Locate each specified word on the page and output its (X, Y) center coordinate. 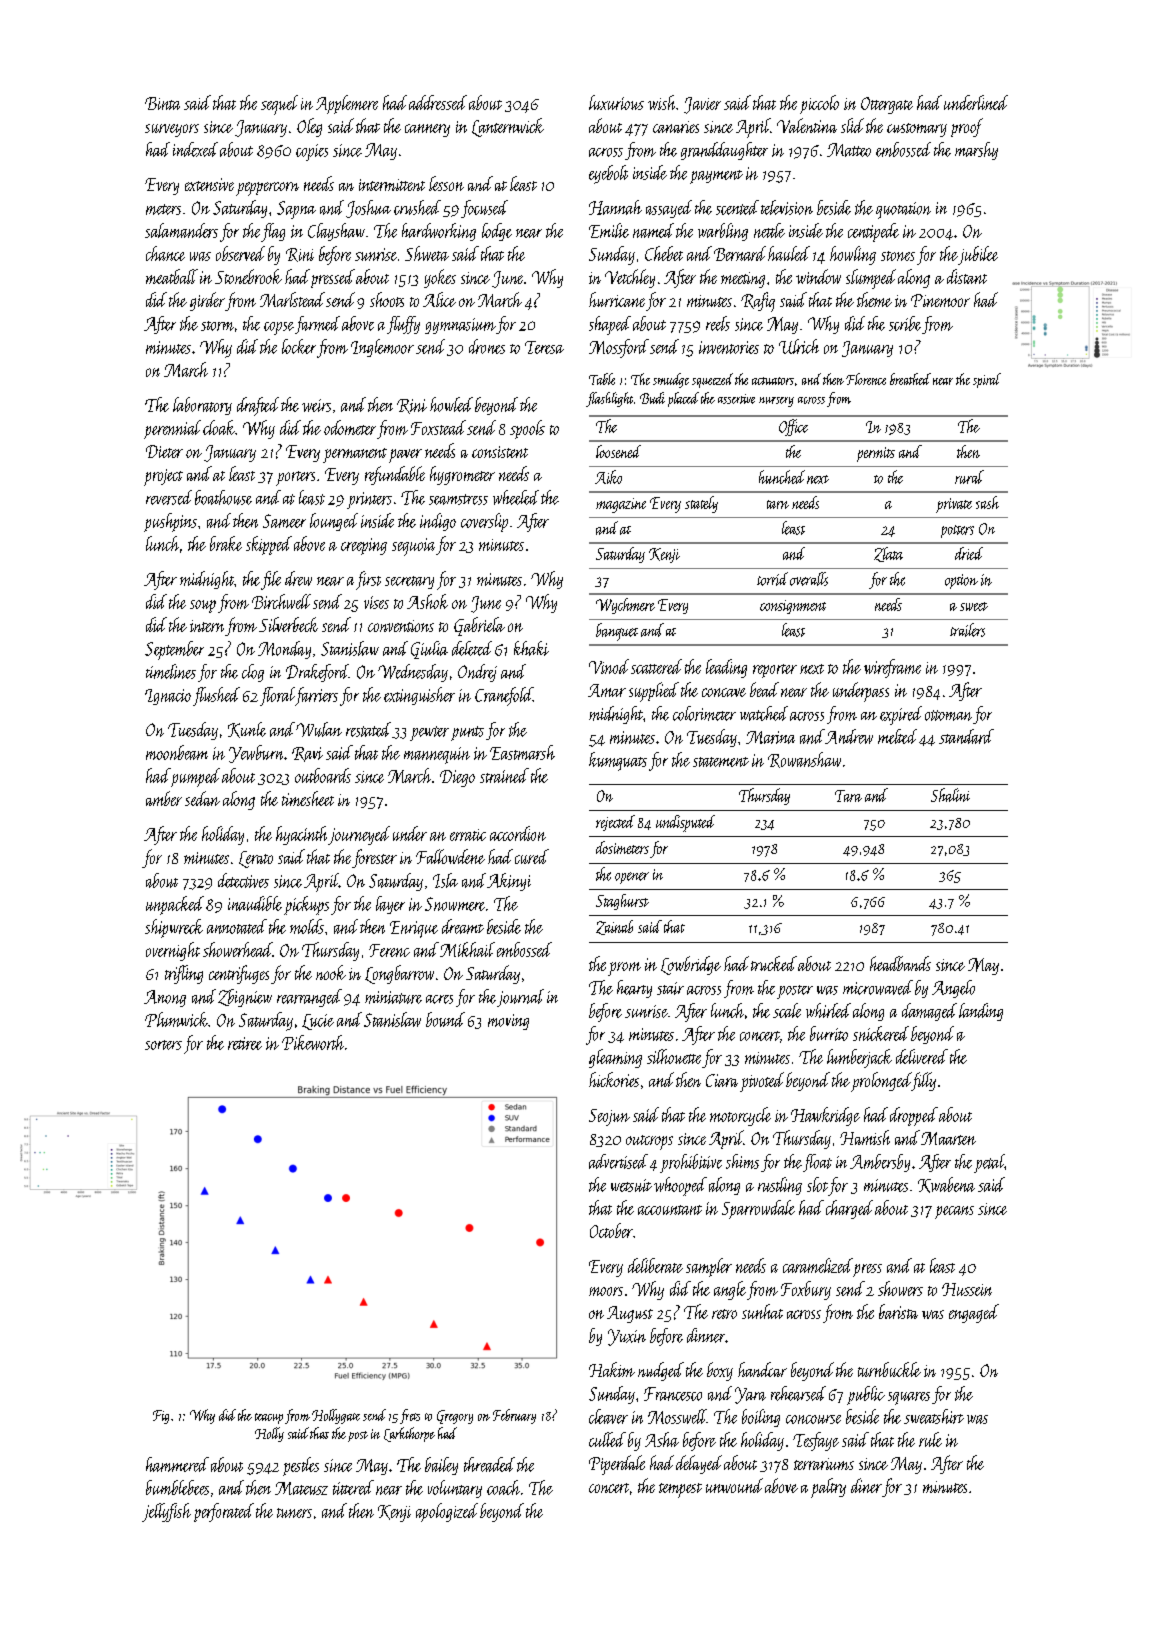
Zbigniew (245, 998)
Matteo (849, 150)
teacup (269, 1418)
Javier (702, 105)
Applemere (347, 104)
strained (504, 775)
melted (897, 736)
